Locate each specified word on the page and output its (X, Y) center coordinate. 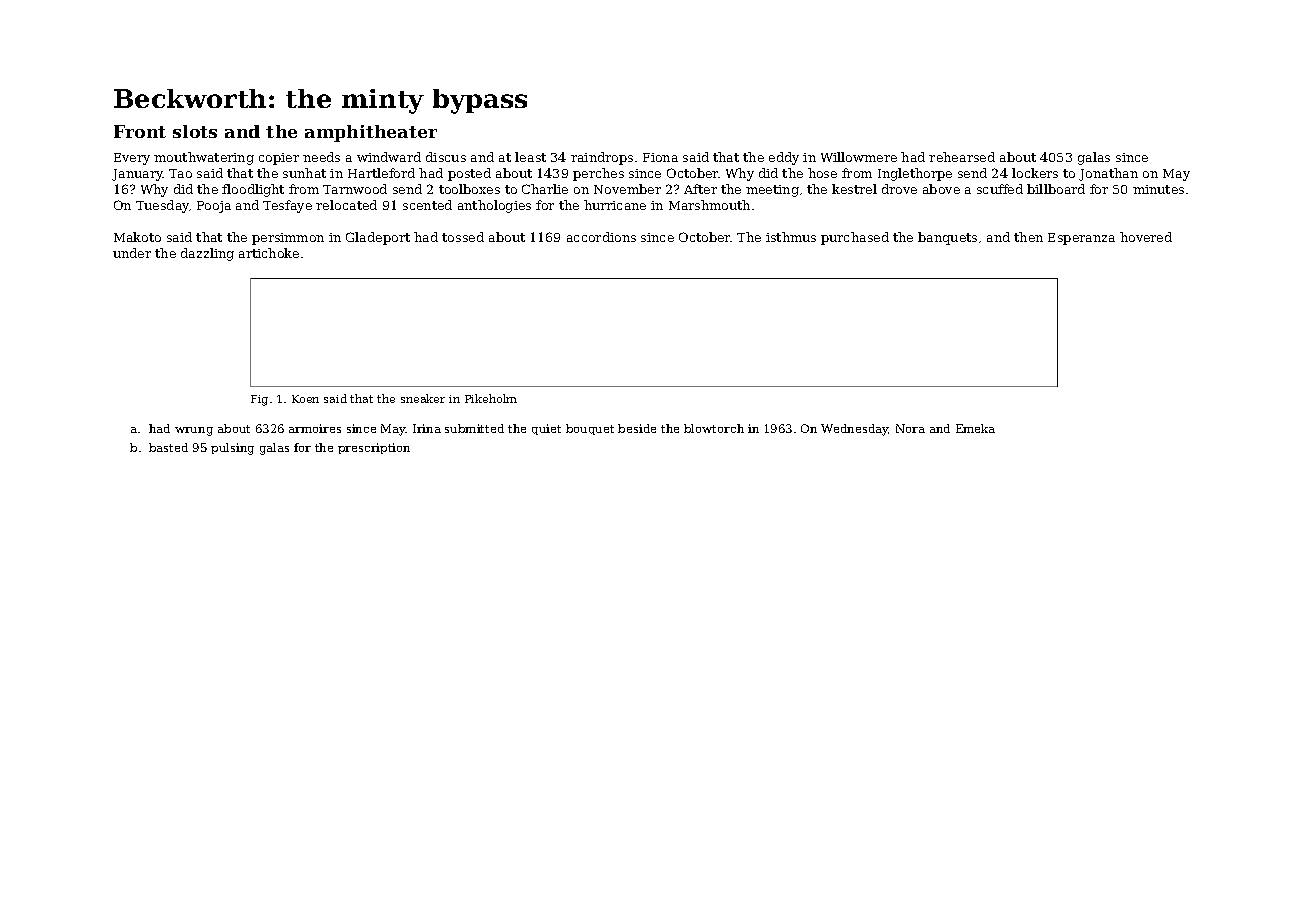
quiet (546, 429)
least (530, 157)
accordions (601, 237)
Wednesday (855, 430)
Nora (910, 428)
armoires (315, 428)
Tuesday (162, 206)
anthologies (494, 206)
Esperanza (1081, 239)
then (1028, 237)
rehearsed (962, 157)
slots (195, 131)
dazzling (207, 254)
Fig (259, 400)
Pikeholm (491, 398)
